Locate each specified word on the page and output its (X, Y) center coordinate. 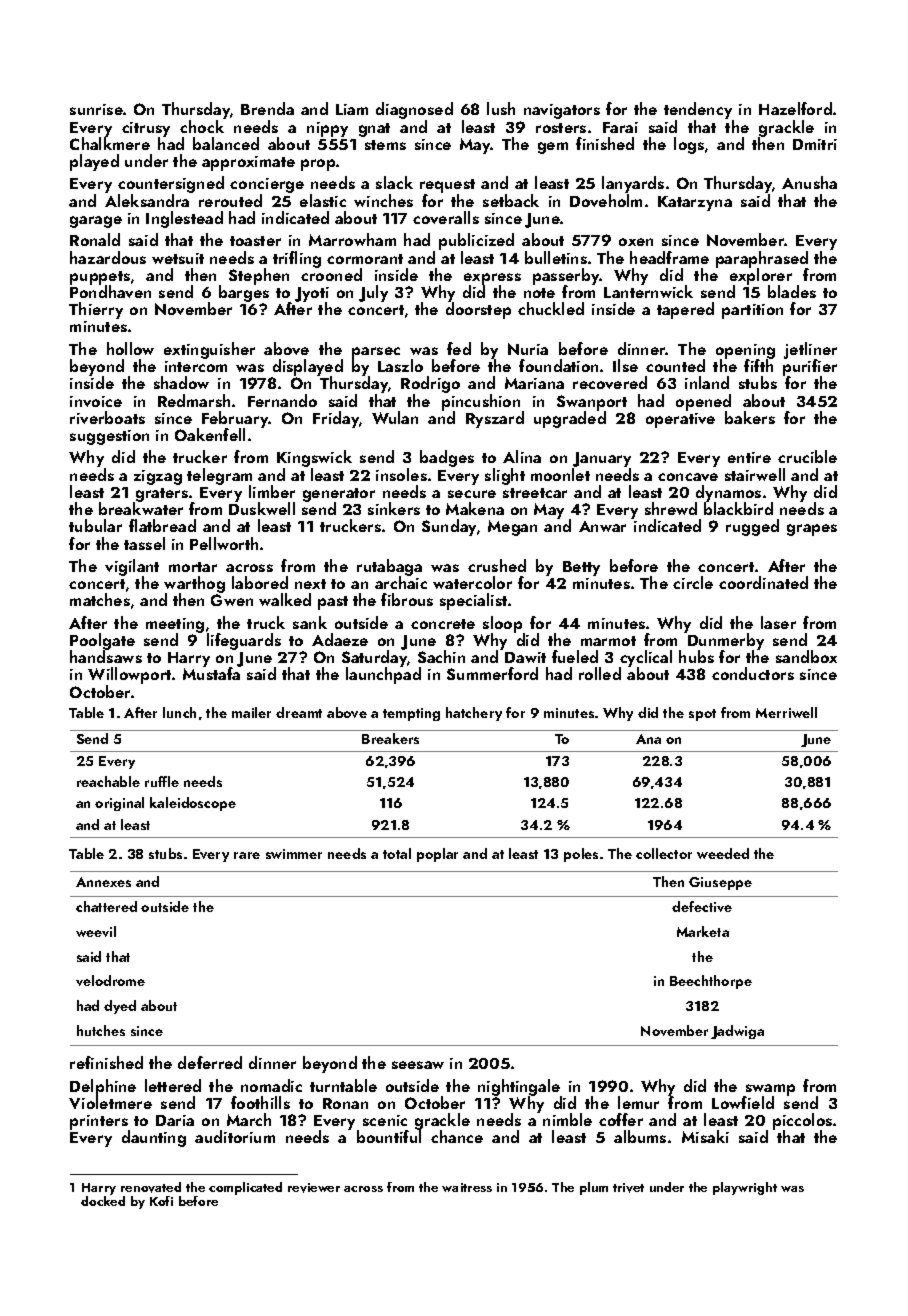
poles (581, 855)
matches (100, 599)
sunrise (96, 109)
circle (693, 582)
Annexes (103, 882)
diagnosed (414, 110)
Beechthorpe (711, 982)
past (333, 603)
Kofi (161, 1201)
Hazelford (795, 108)
